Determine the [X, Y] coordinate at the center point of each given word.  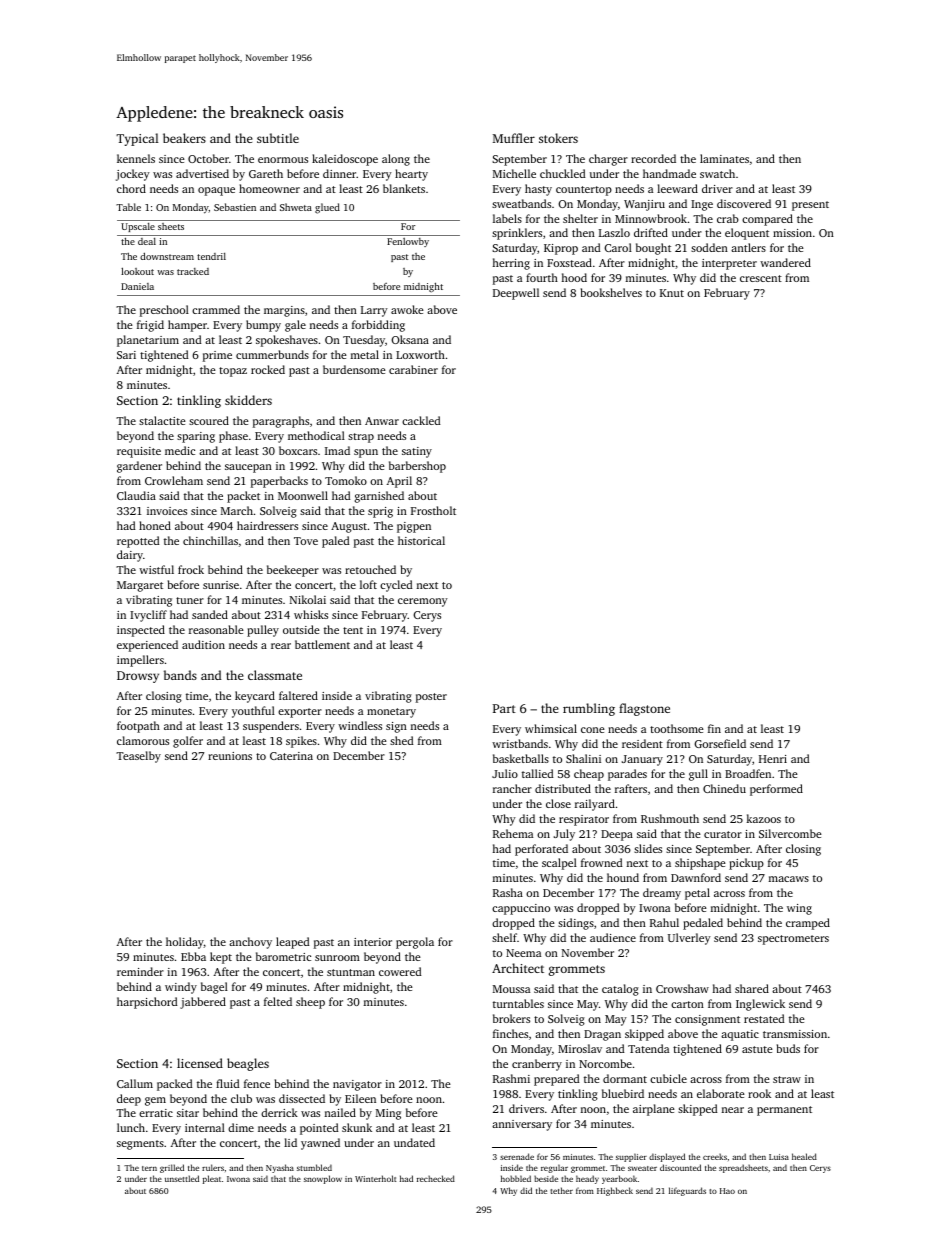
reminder [140, 971]
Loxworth [420, 354]
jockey [133, 175]
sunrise [221, 585]
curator [723, 834]
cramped [808, 924]
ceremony [423, 602]
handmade [669, 173]
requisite [139, 452]
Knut [672, 293]
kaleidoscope [345, 160]
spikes [301, 742]
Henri [773, 759]
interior [373, 942]
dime [241, 1127]
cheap [589, 775]
